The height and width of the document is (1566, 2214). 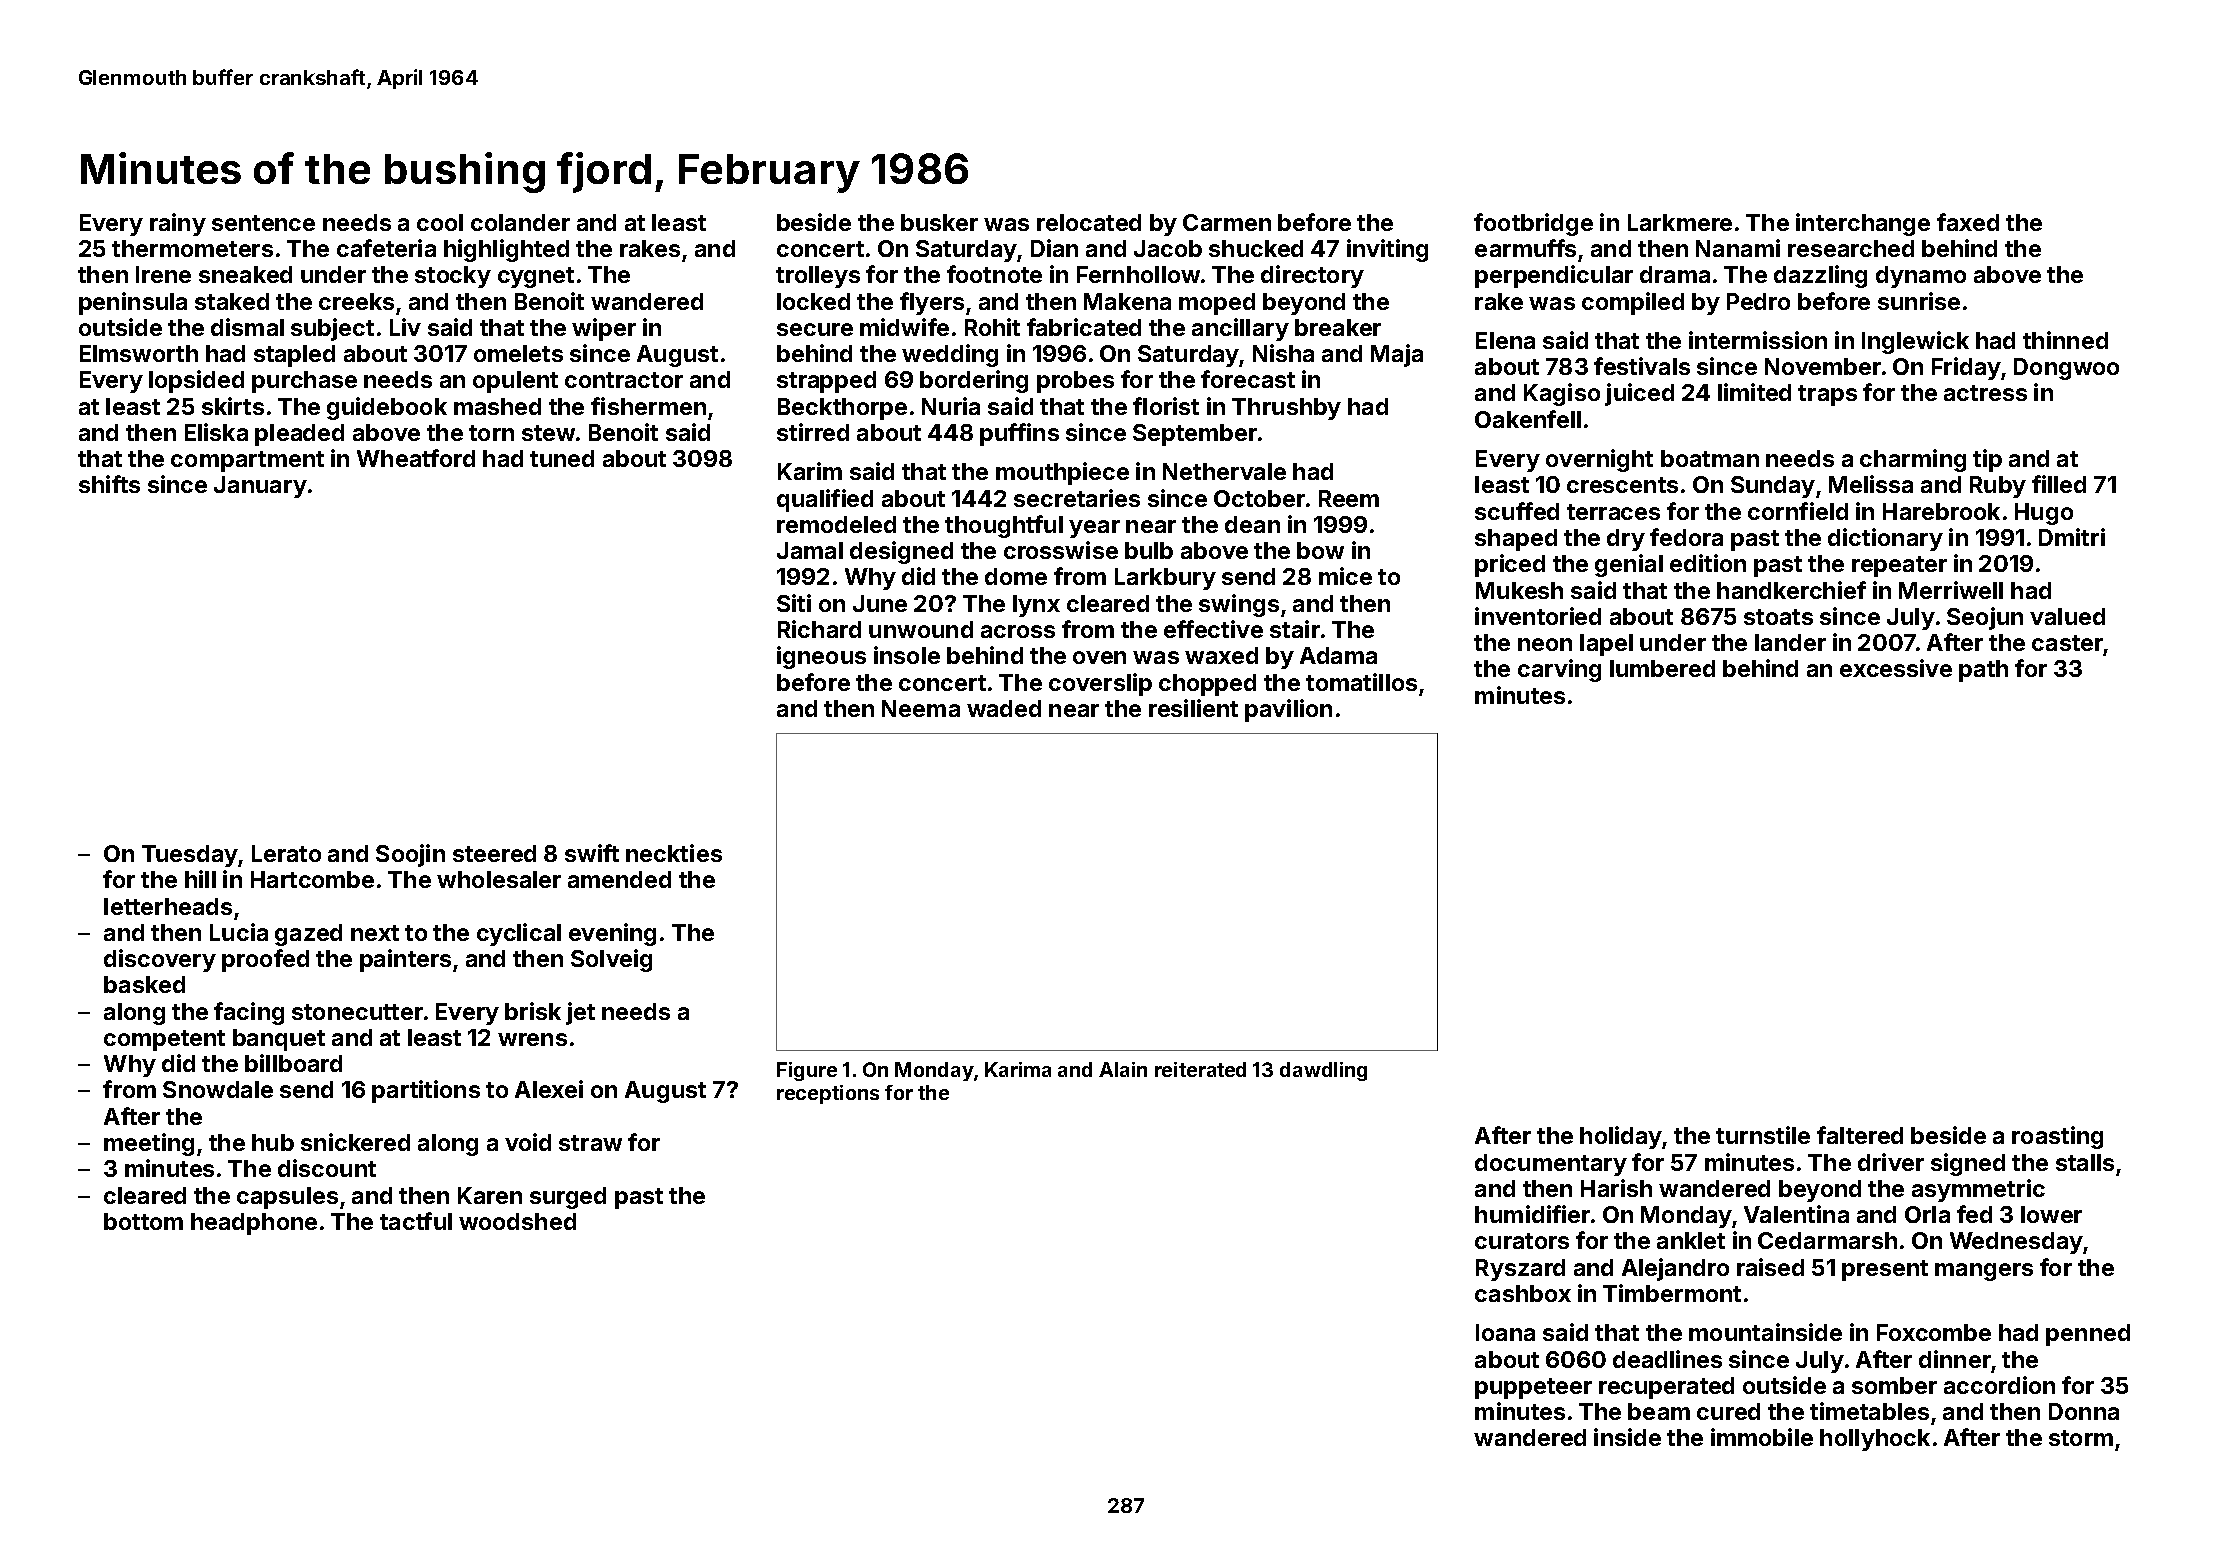 I want to click on path, so click(x=1983, y=671).
